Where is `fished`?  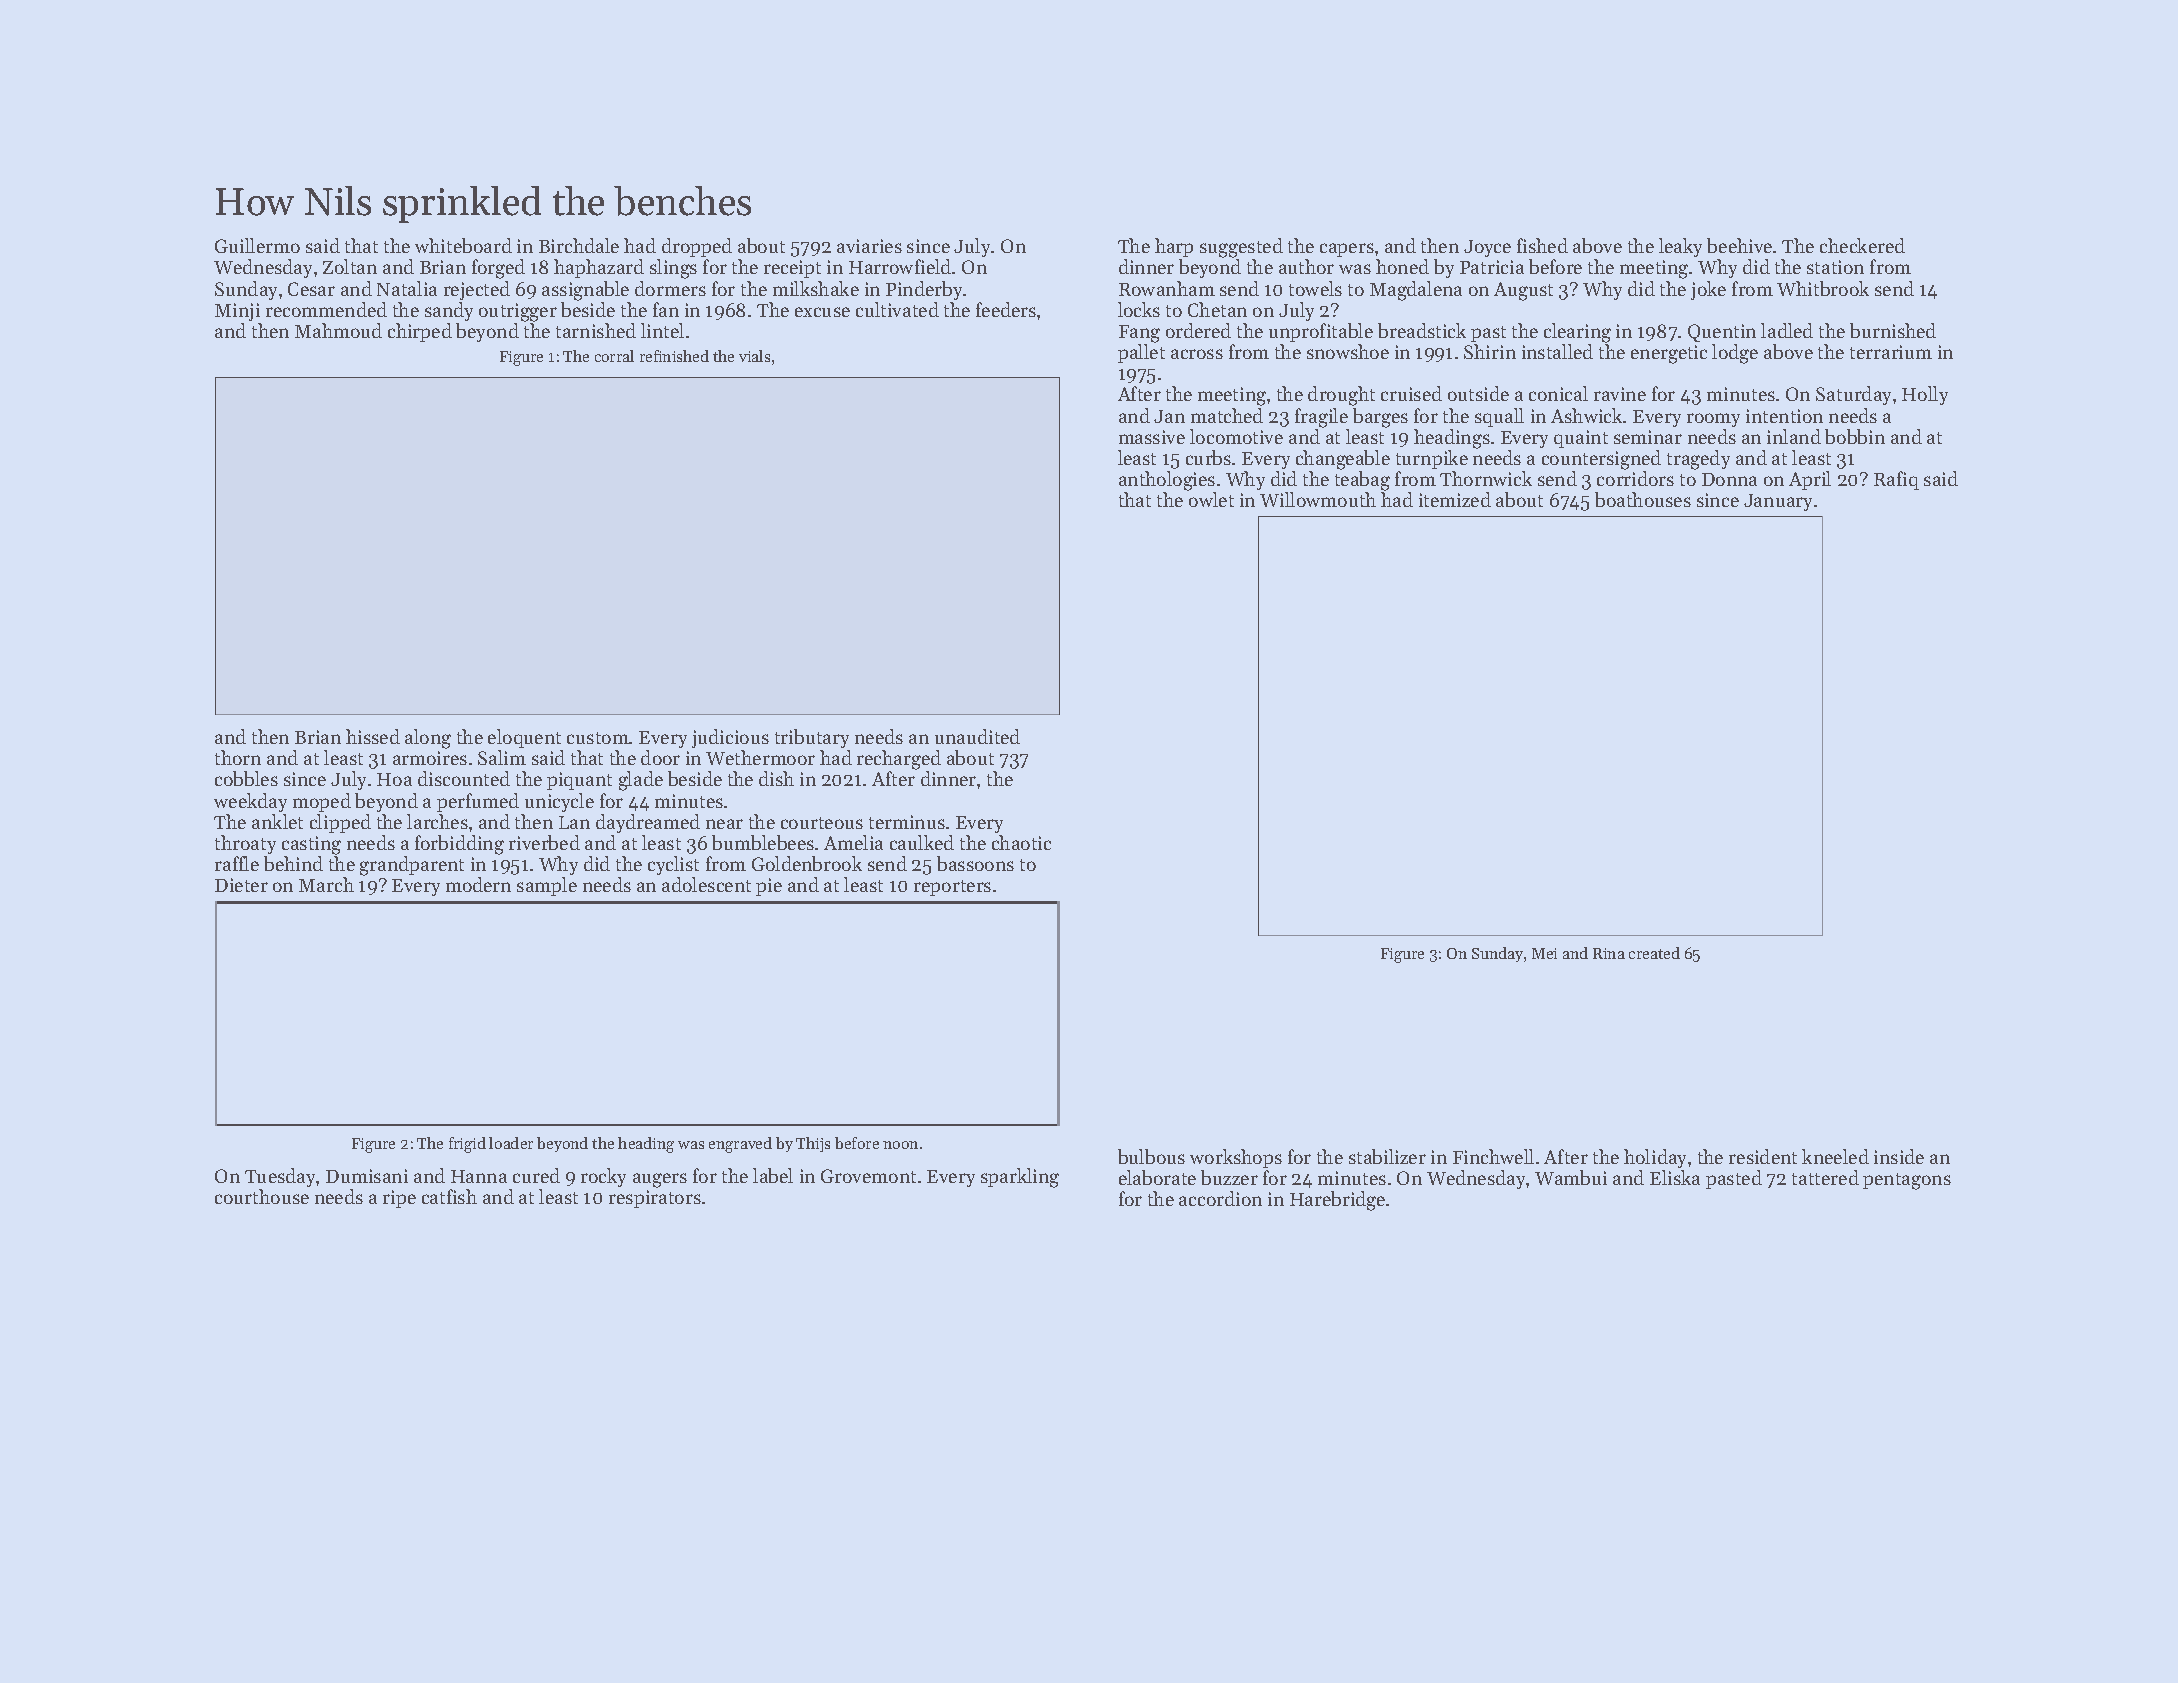
fished is located at coordinates (1542, 245).
